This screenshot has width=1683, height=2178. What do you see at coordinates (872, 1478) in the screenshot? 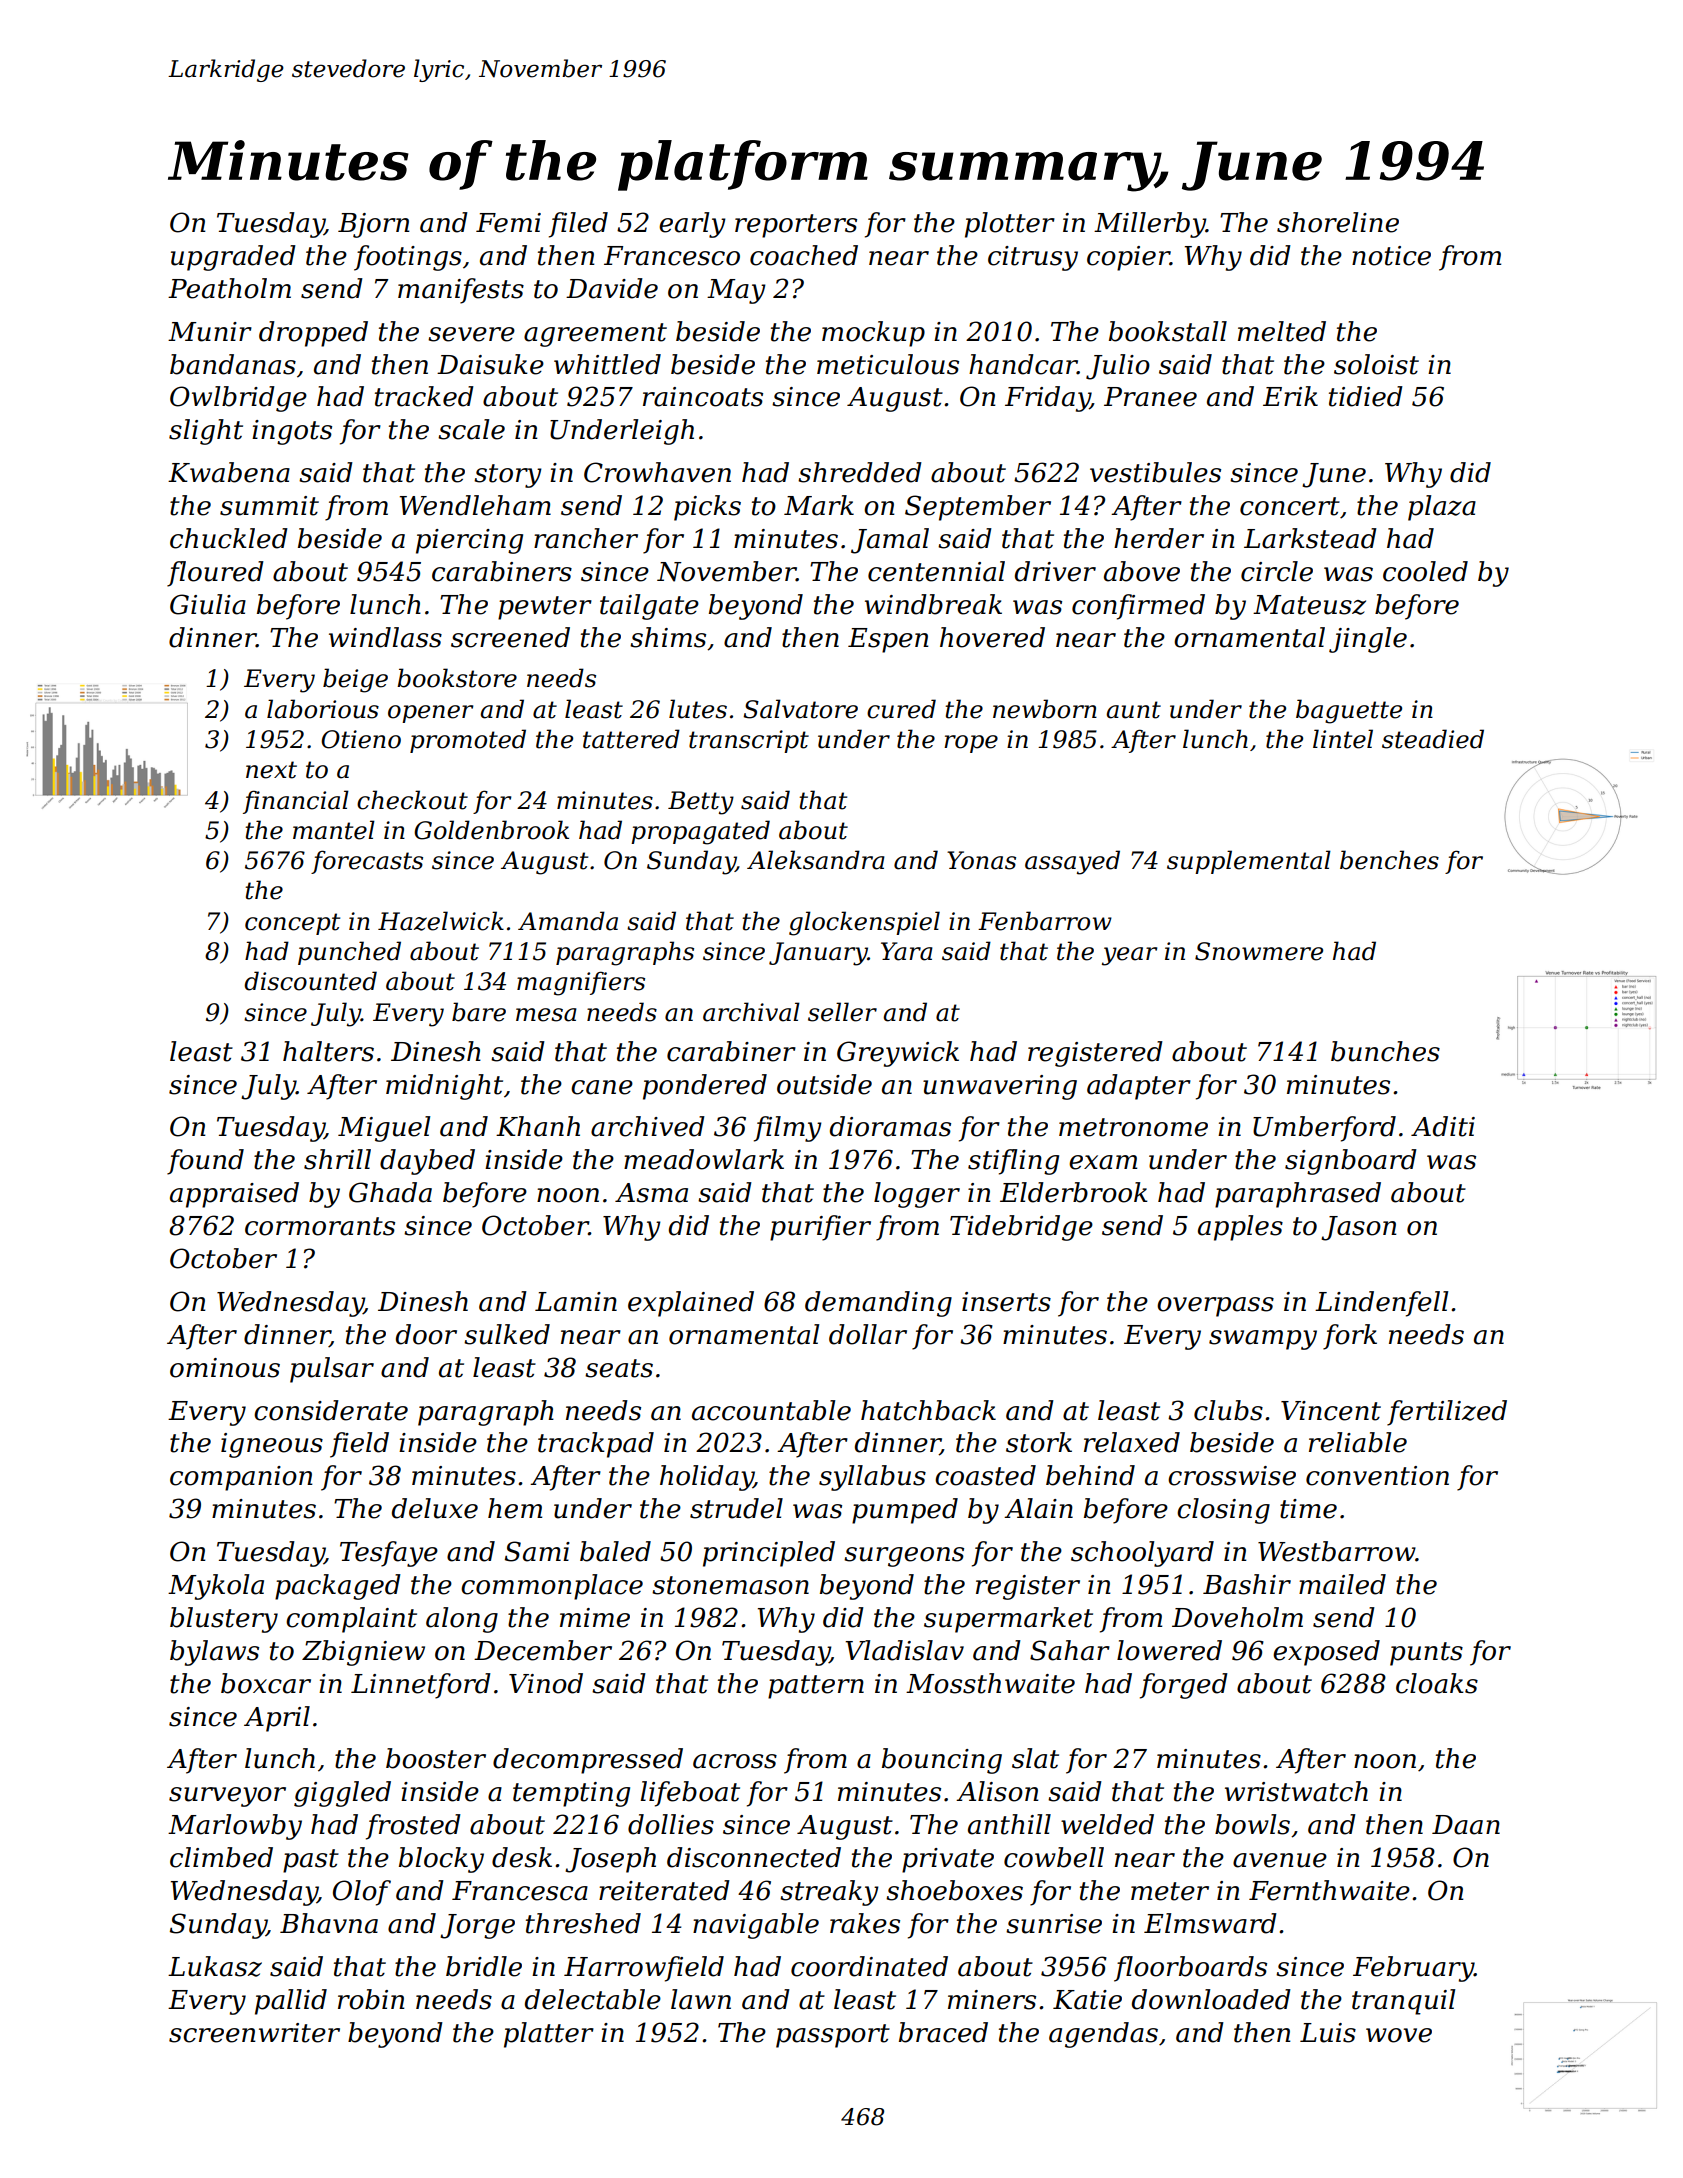
I see `syllabus` at bounding box center [872, 1478].
